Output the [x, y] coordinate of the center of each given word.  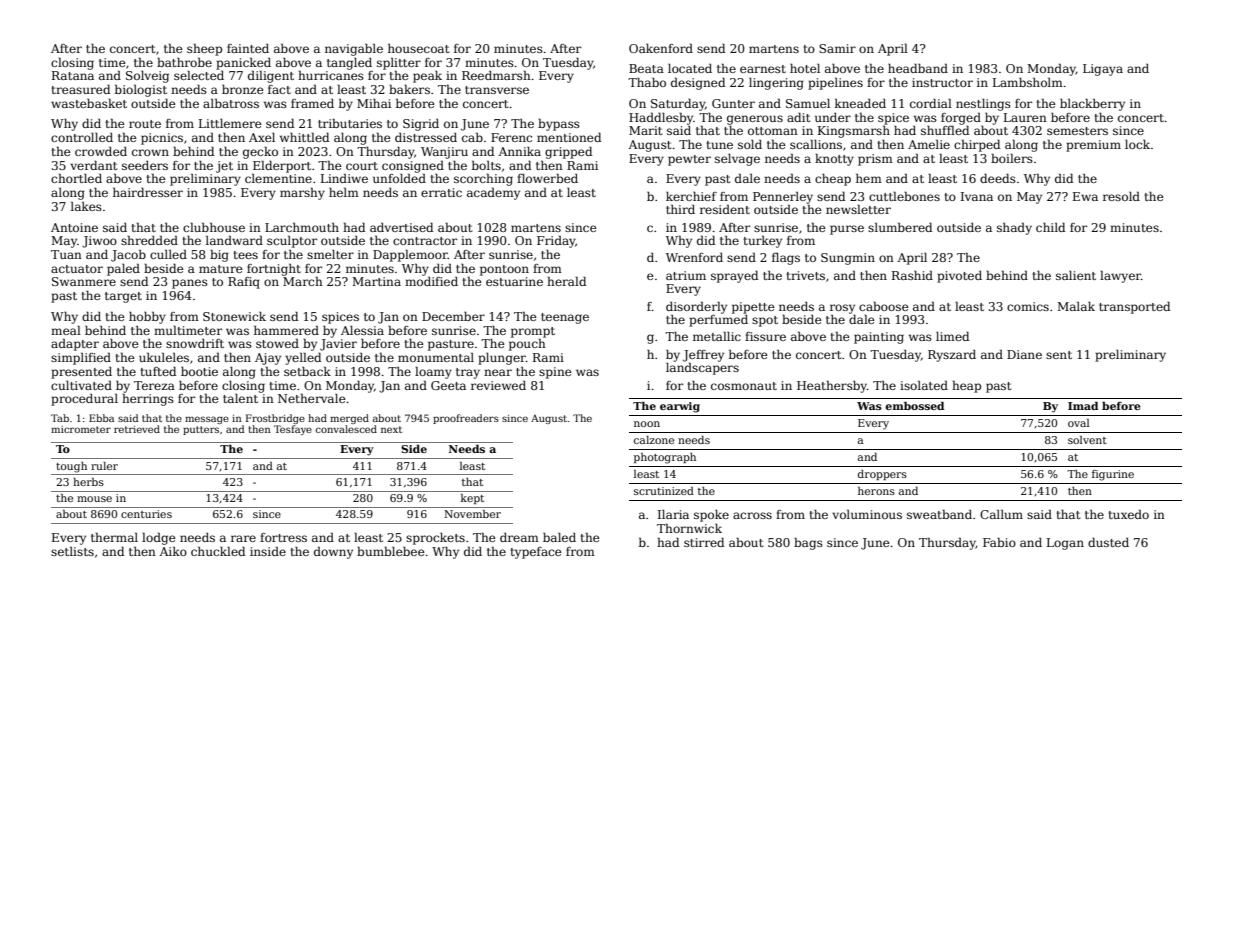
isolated [924, 385]
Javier [338, 345]
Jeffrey [703, 356]
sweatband [939, 514]
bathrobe [184, 62]
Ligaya [1103, 70]
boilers [1012, 158]
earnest [763, 69]
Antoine [74, 227]
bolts [486, 165]
